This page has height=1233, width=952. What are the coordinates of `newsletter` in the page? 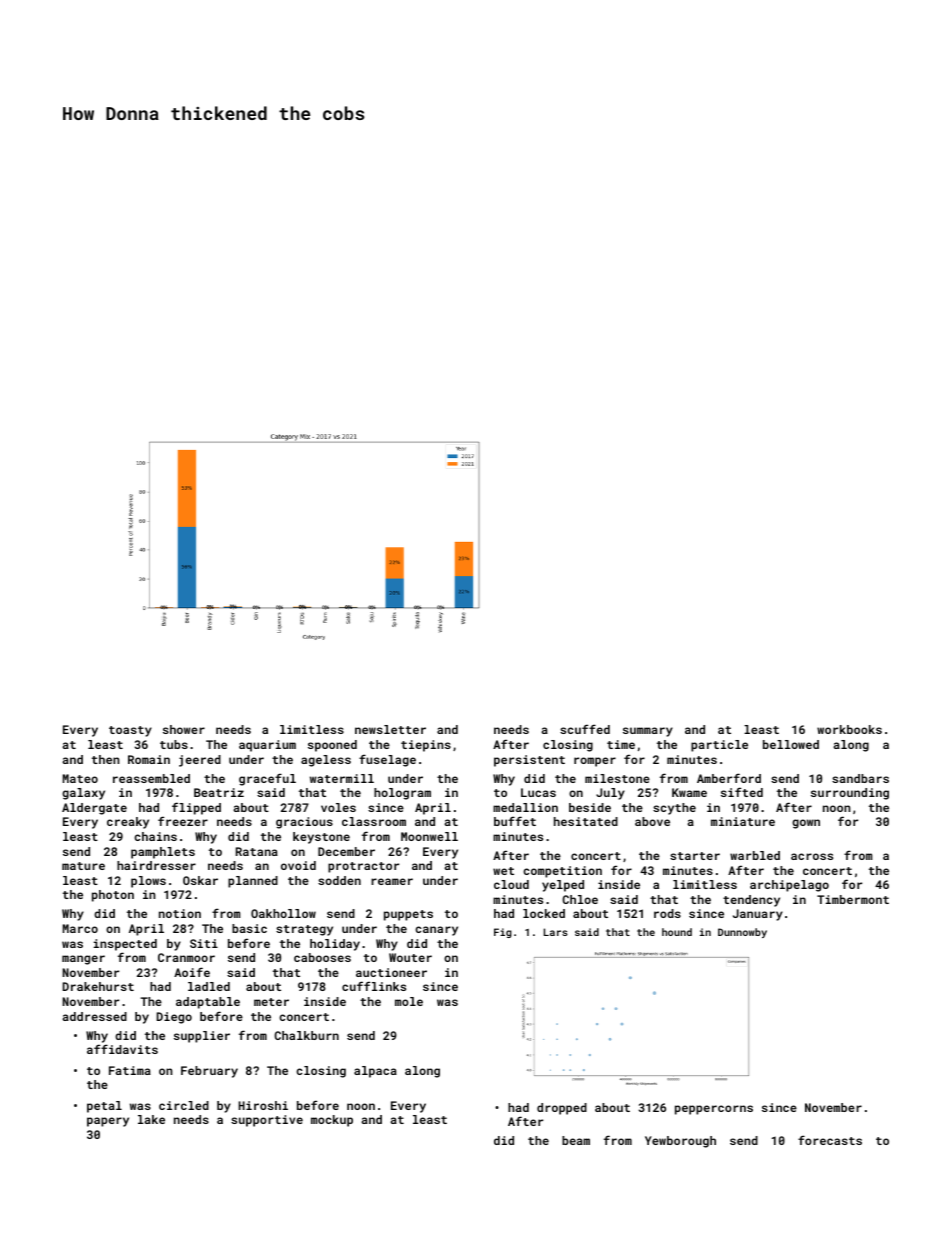 It's located at (390, 729).
